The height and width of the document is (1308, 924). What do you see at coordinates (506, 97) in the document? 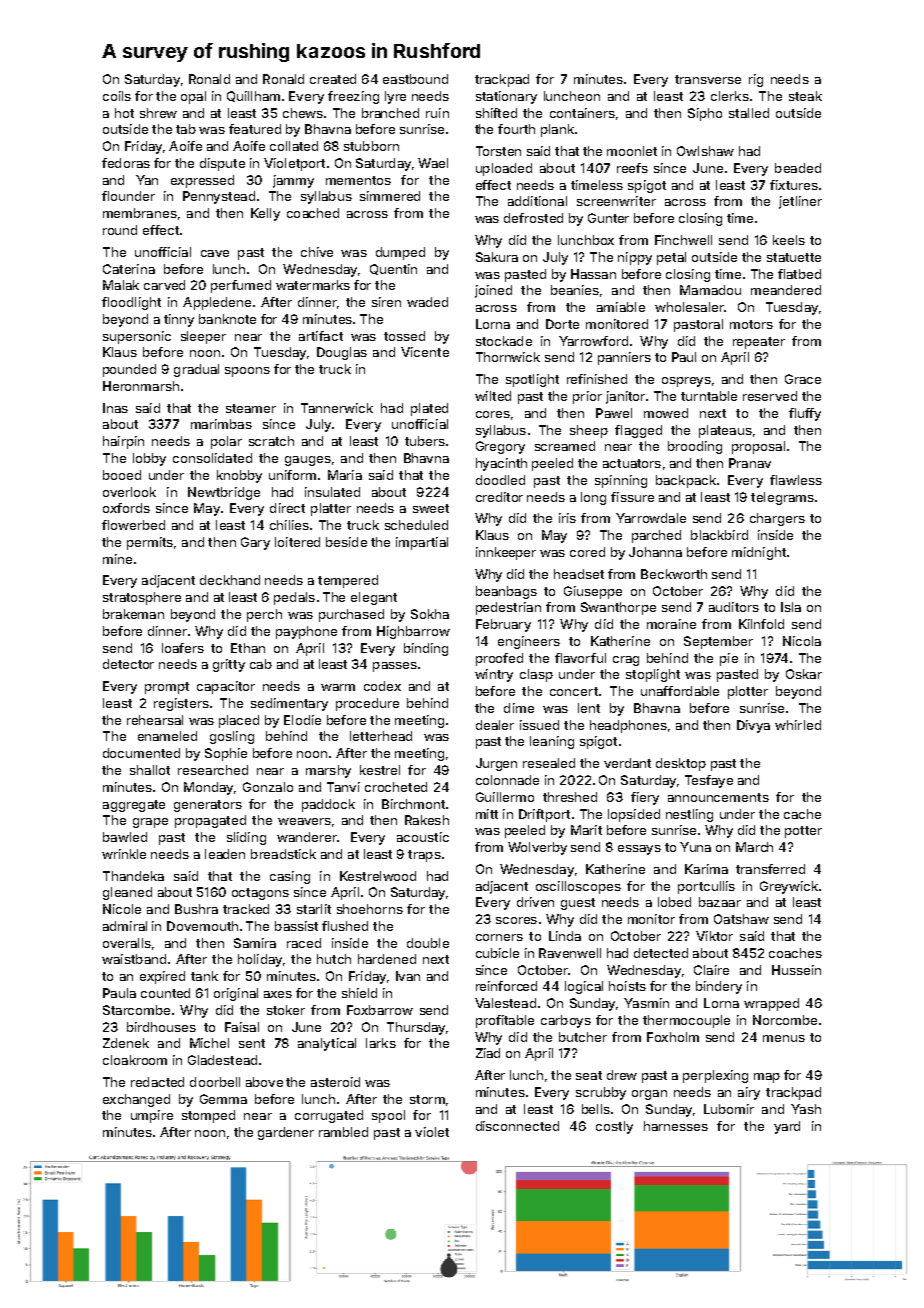
I see `stationary` at bounding box center [506, 97].
